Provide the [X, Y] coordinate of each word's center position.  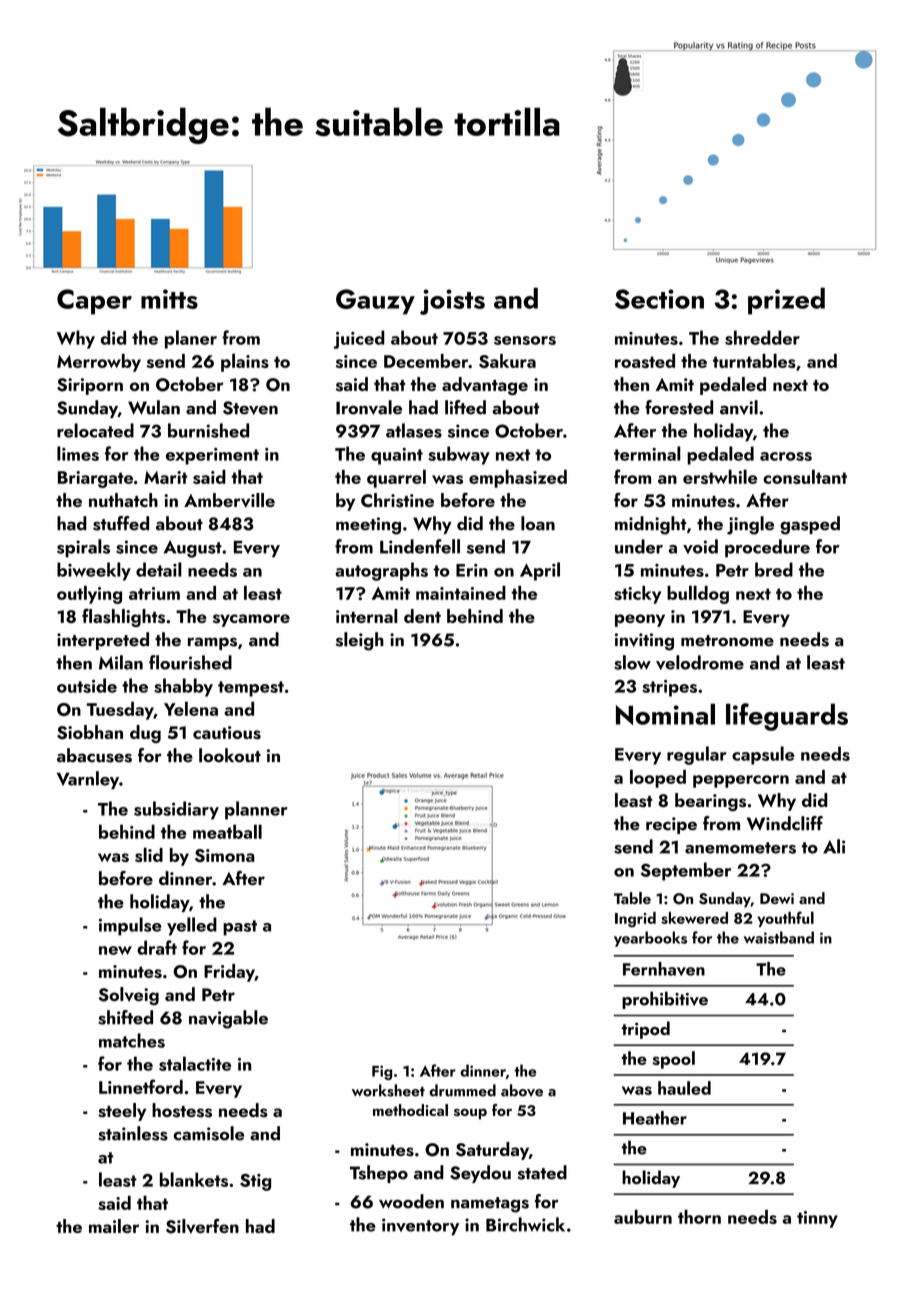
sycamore [251, 620]
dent [422, 616]
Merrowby [99, 363]
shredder [762, 337]
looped [658, 778]
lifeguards [787, 717]
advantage [485, 386]
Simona [225, 855]
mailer [114, 1226]
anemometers [740, 848]
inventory [420, 1227]
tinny [817, 1219]
